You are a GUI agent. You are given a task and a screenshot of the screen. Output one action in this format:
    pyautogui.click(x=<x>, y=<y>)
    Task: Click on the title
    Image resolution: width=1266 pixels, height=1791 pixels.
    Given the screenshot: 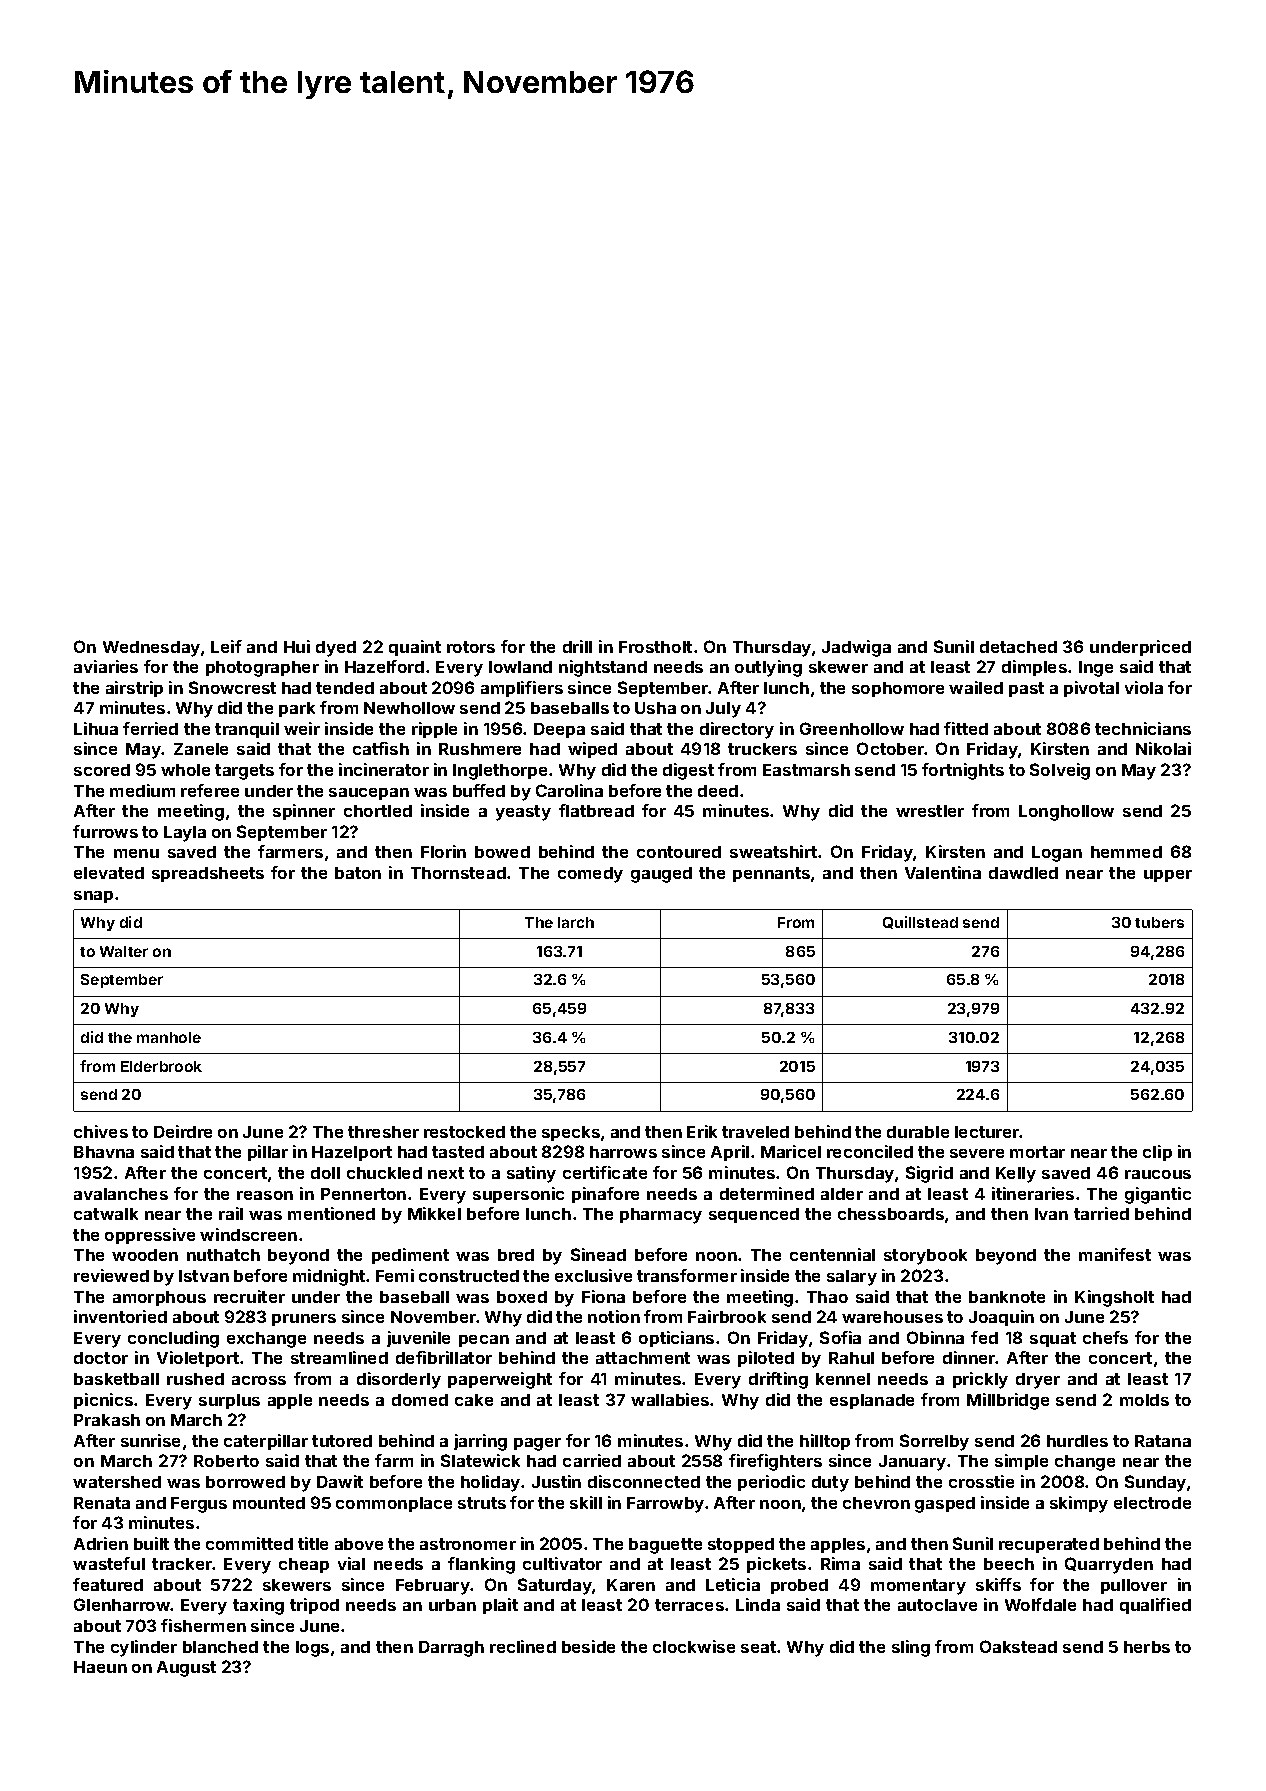 What is the action you would take?
    pyautogui.click(x=313, y=1543)
